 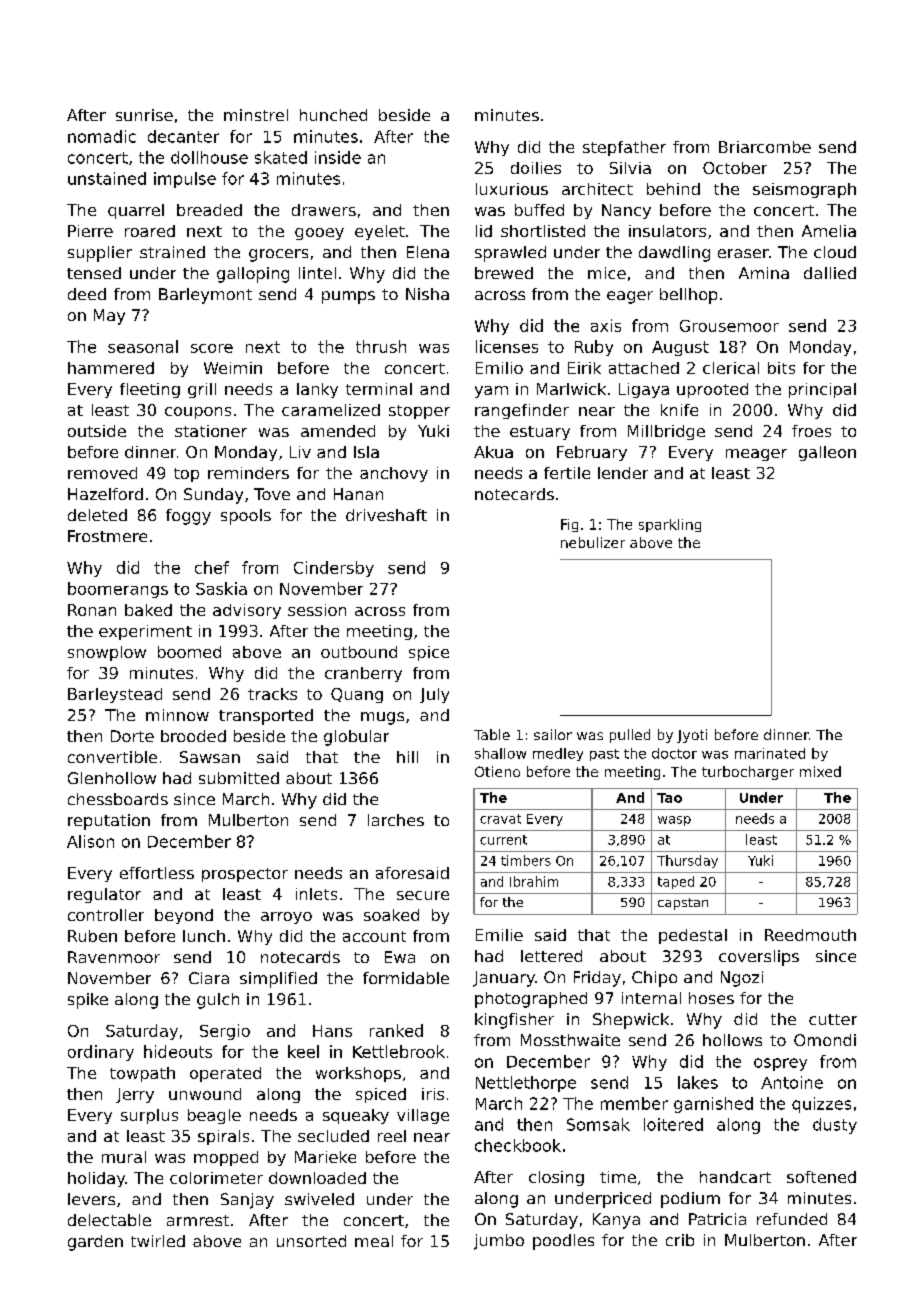 I want to click on Reedmouth, so click(x=810, y=935).
